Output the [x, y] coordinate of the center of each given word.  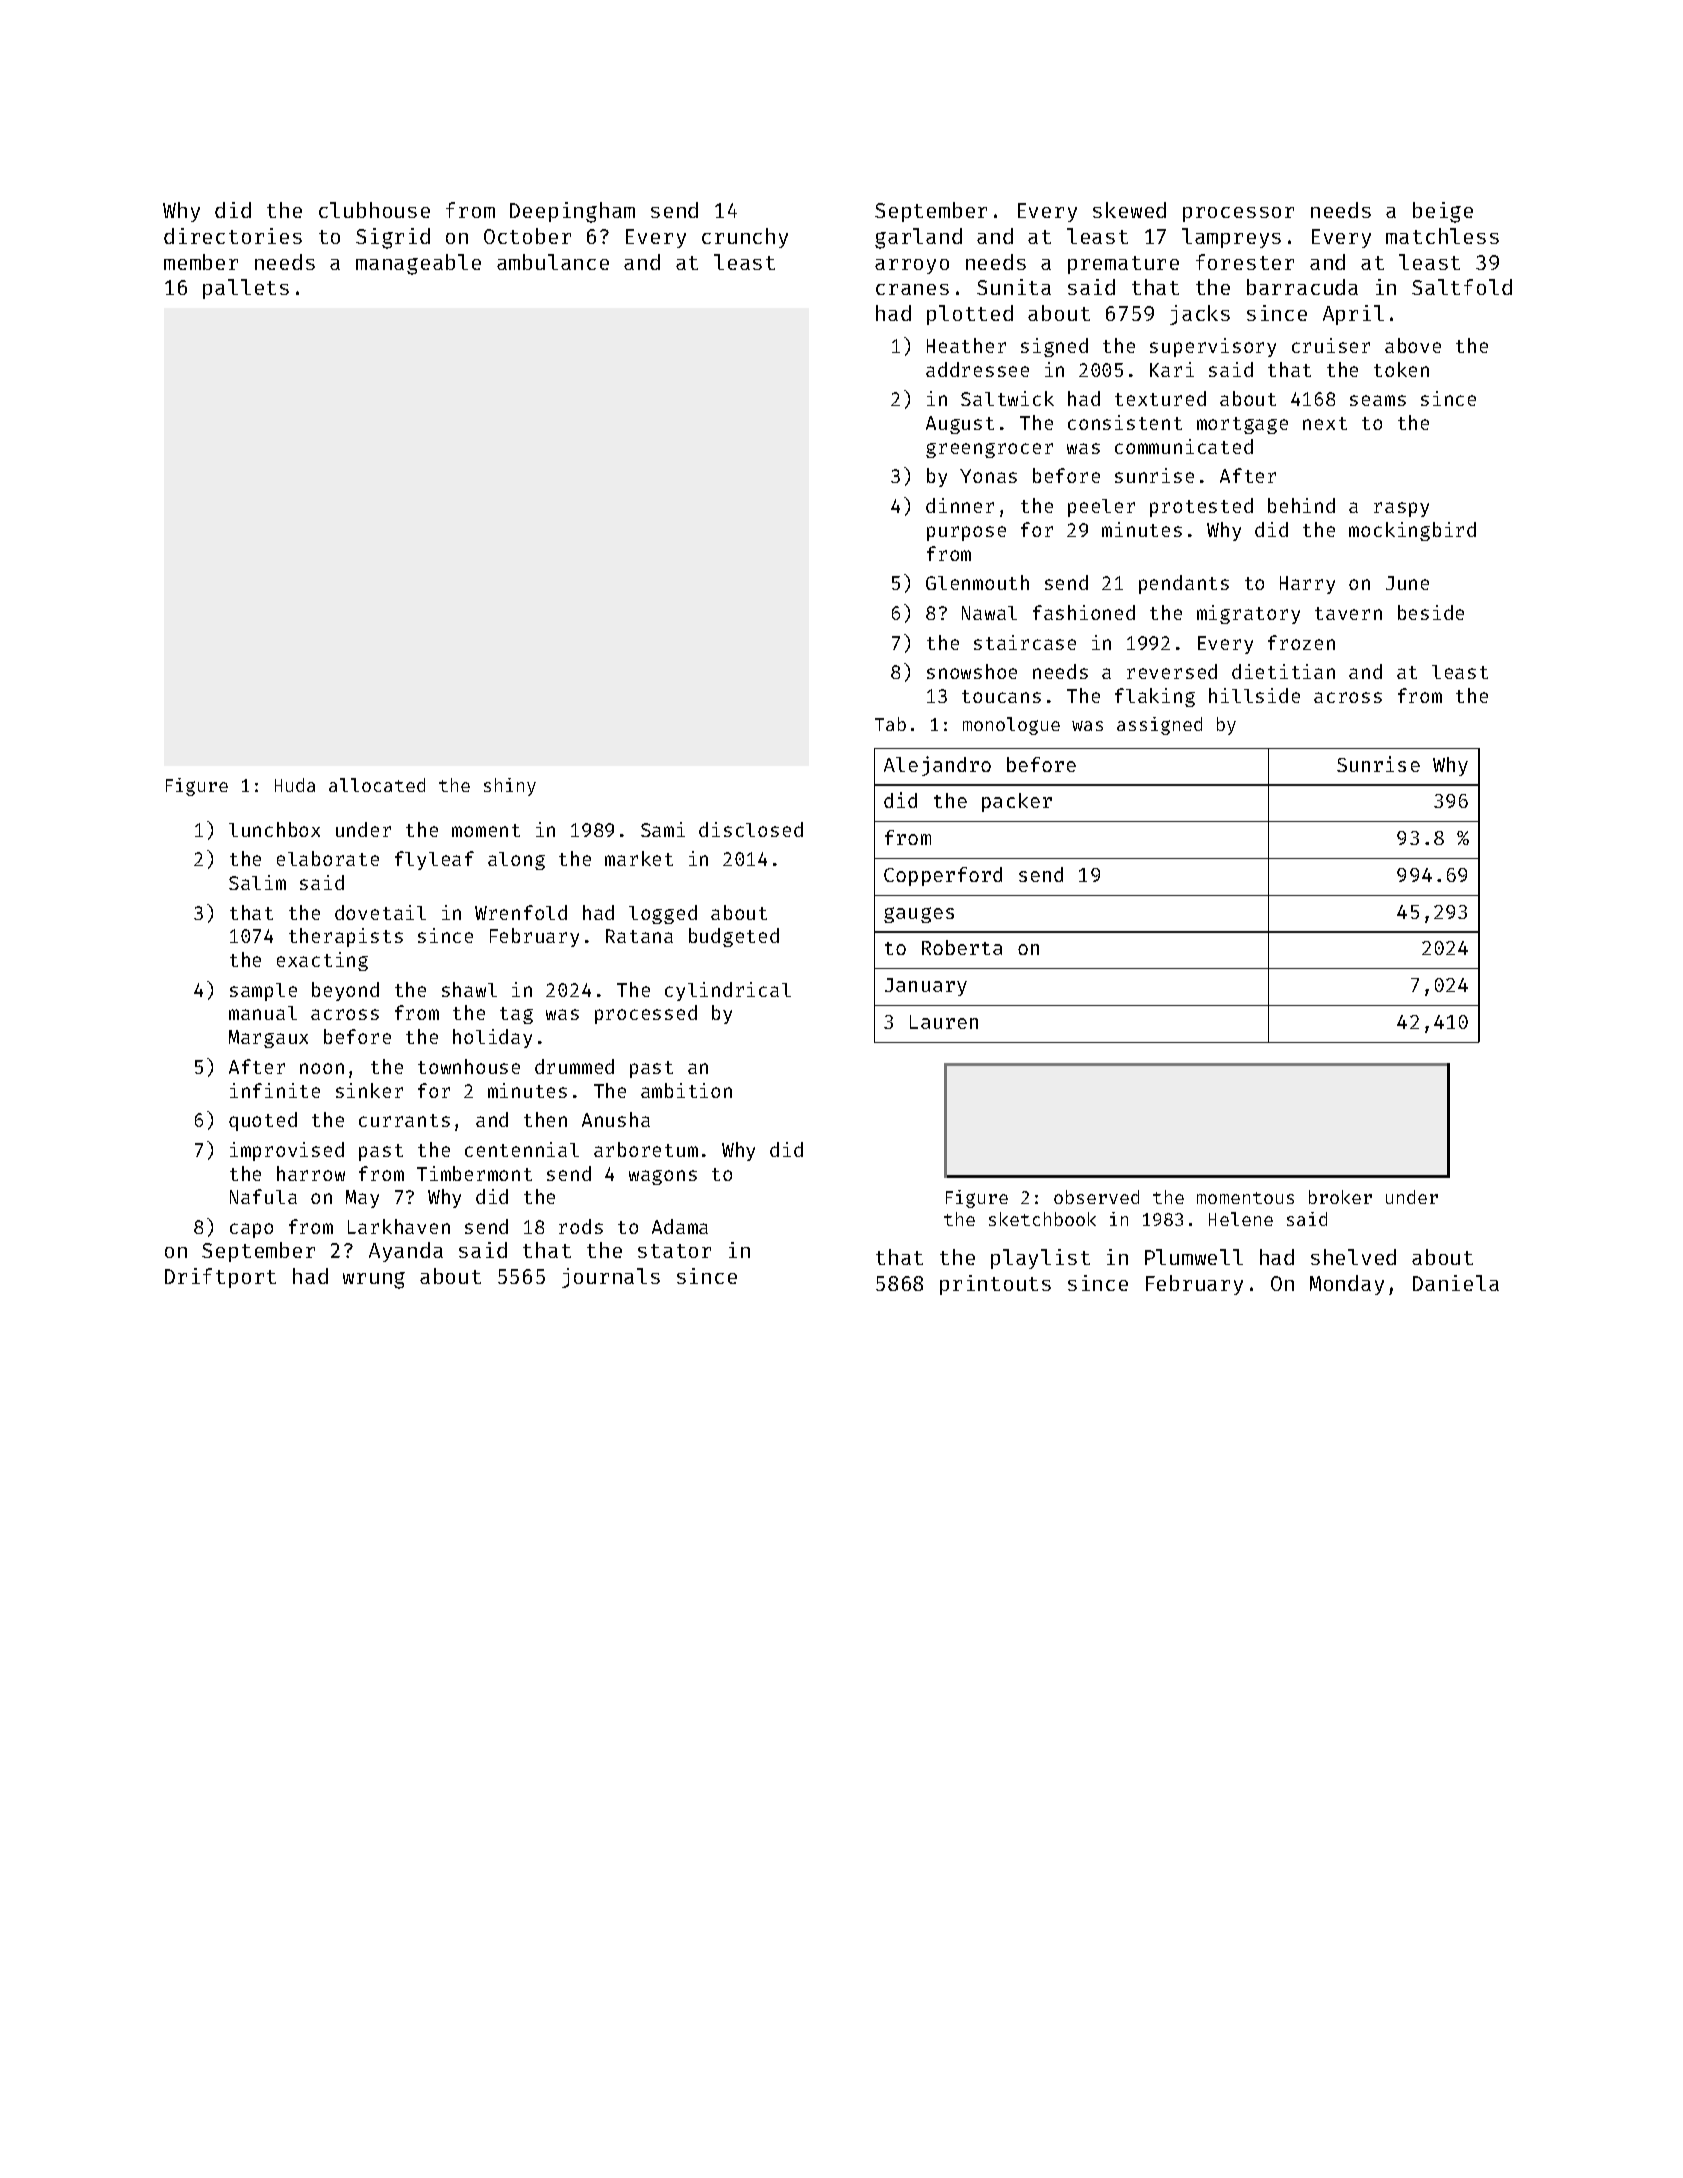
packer [1017, 802]
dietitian [1283, 671]
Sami [663, 829]
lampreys [1231, 238]
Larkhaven [399, 1226]
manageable [418, 264]
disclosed [751, 829]
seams [1378, 400]
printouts [995, 1285]
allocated [377, 785]
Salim [257, 882]
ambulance [553, 262]
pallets [246, 289]
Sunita [1014, 287]
